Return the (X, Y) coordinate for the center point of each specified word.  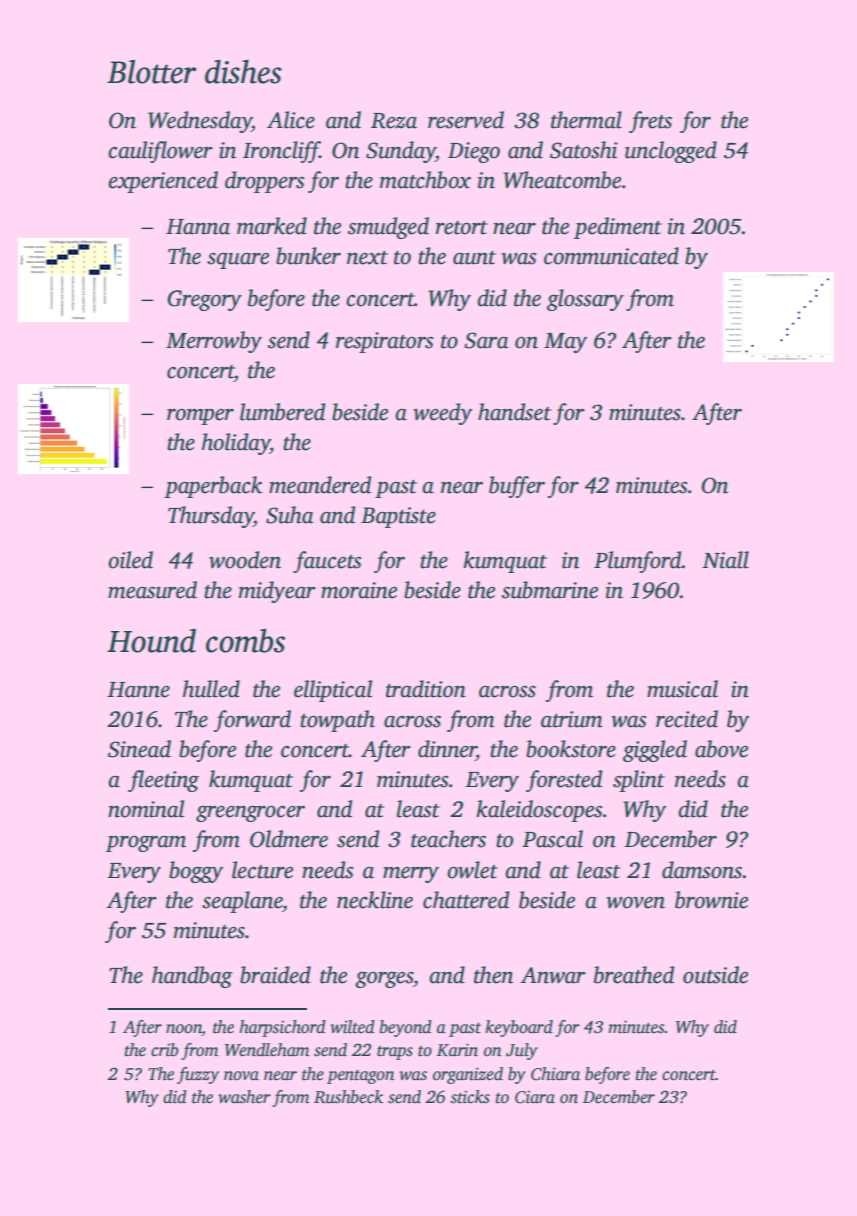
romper (200, 417)
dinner (447, 749)
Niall (725, 560)
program (146, 844)
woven (635, 903)
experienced (163, 182)
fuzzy (198, 1075)
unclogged (671, 152)
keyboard (519, 1028)
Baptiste (398, 517)
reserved (466, 120)
